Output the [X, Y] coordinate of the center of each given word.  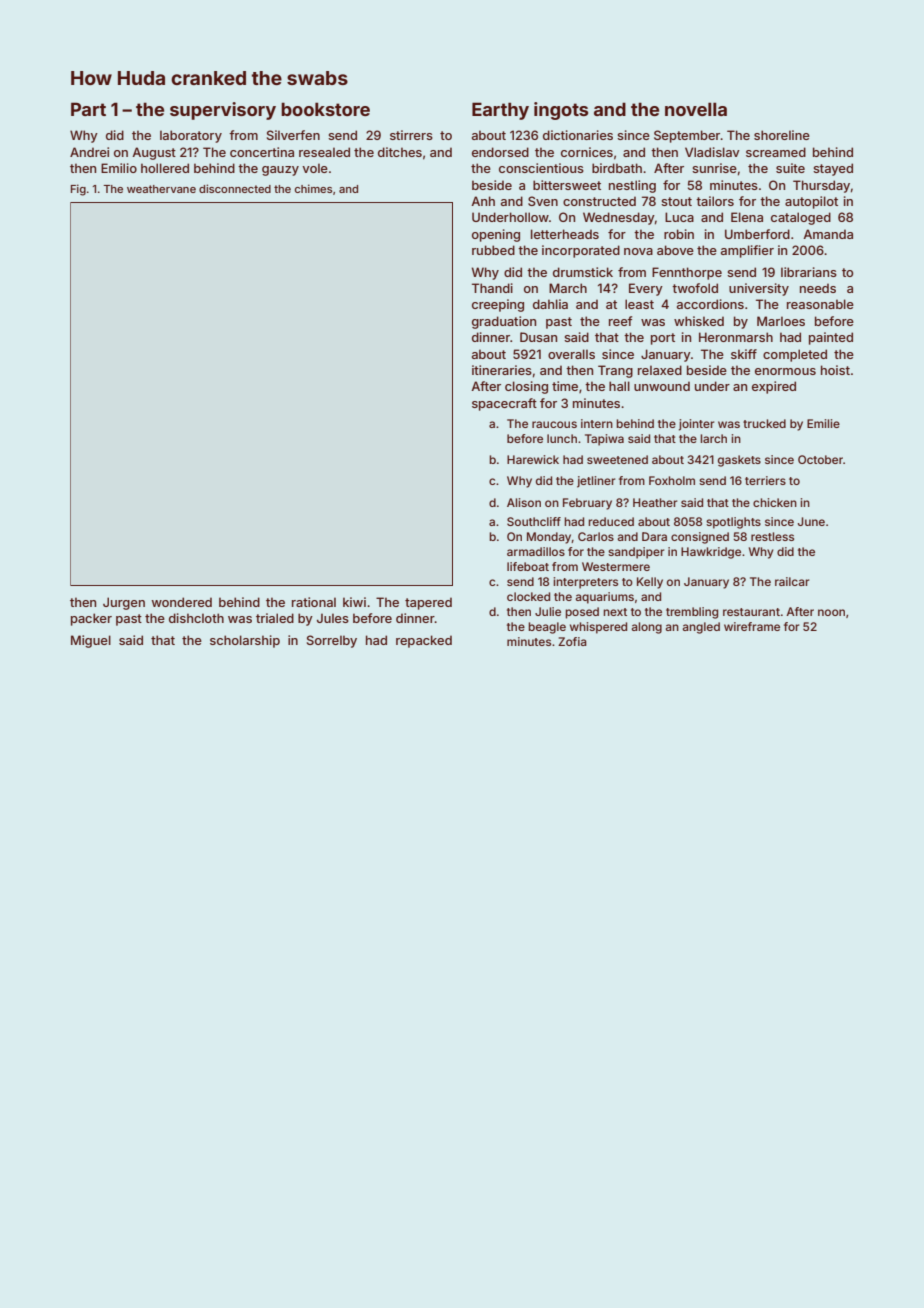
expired [774, 387]
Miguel [91, 641]
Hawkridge [711, 553]
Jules [333, 618]
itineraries [502, 370]
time [565, 386]
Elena [747, 217]
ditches [400, 152]
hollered [165, 168]
